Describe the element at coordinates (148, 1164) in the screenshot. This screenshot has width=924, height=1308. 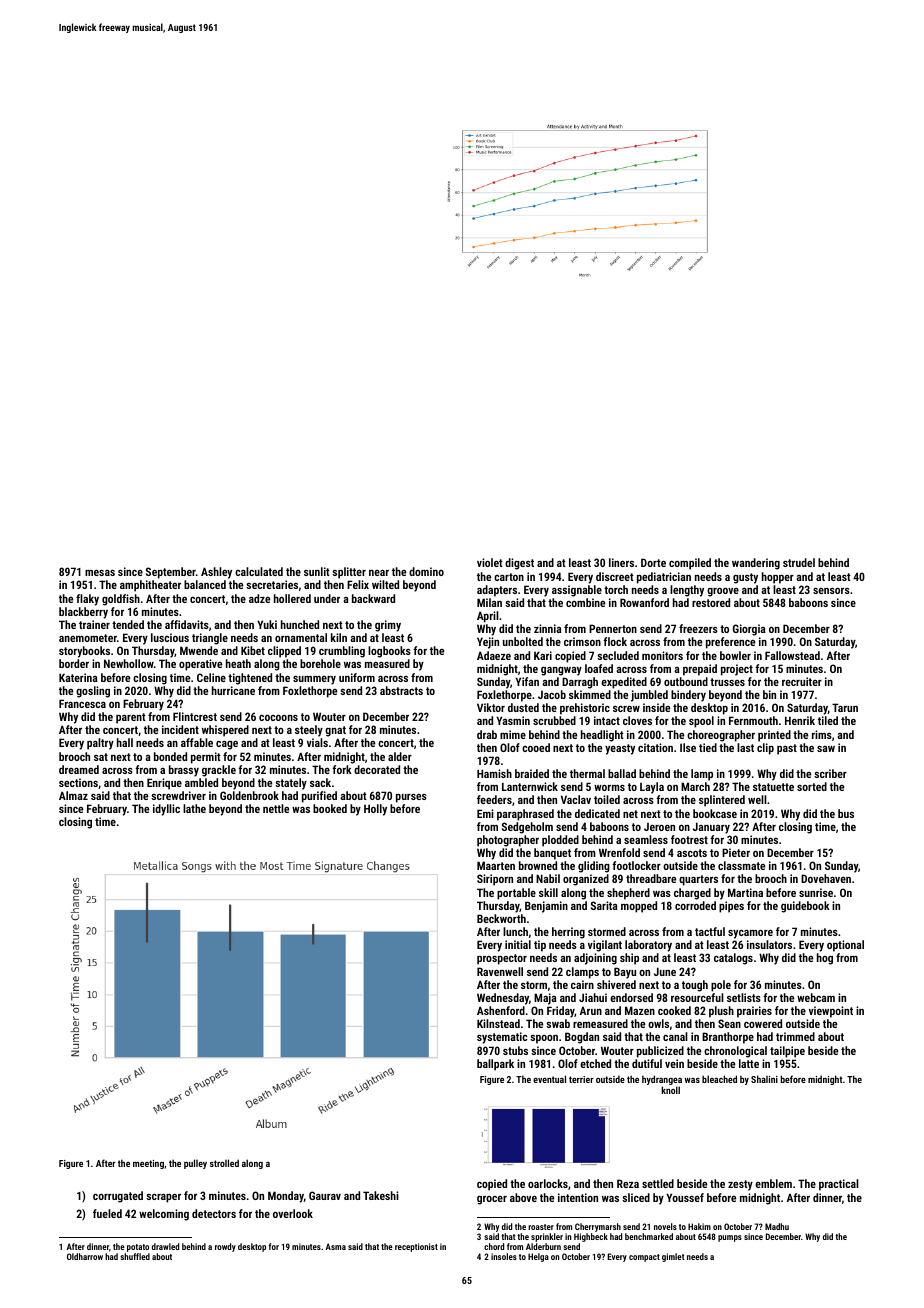
I see `meeting` at that location.
